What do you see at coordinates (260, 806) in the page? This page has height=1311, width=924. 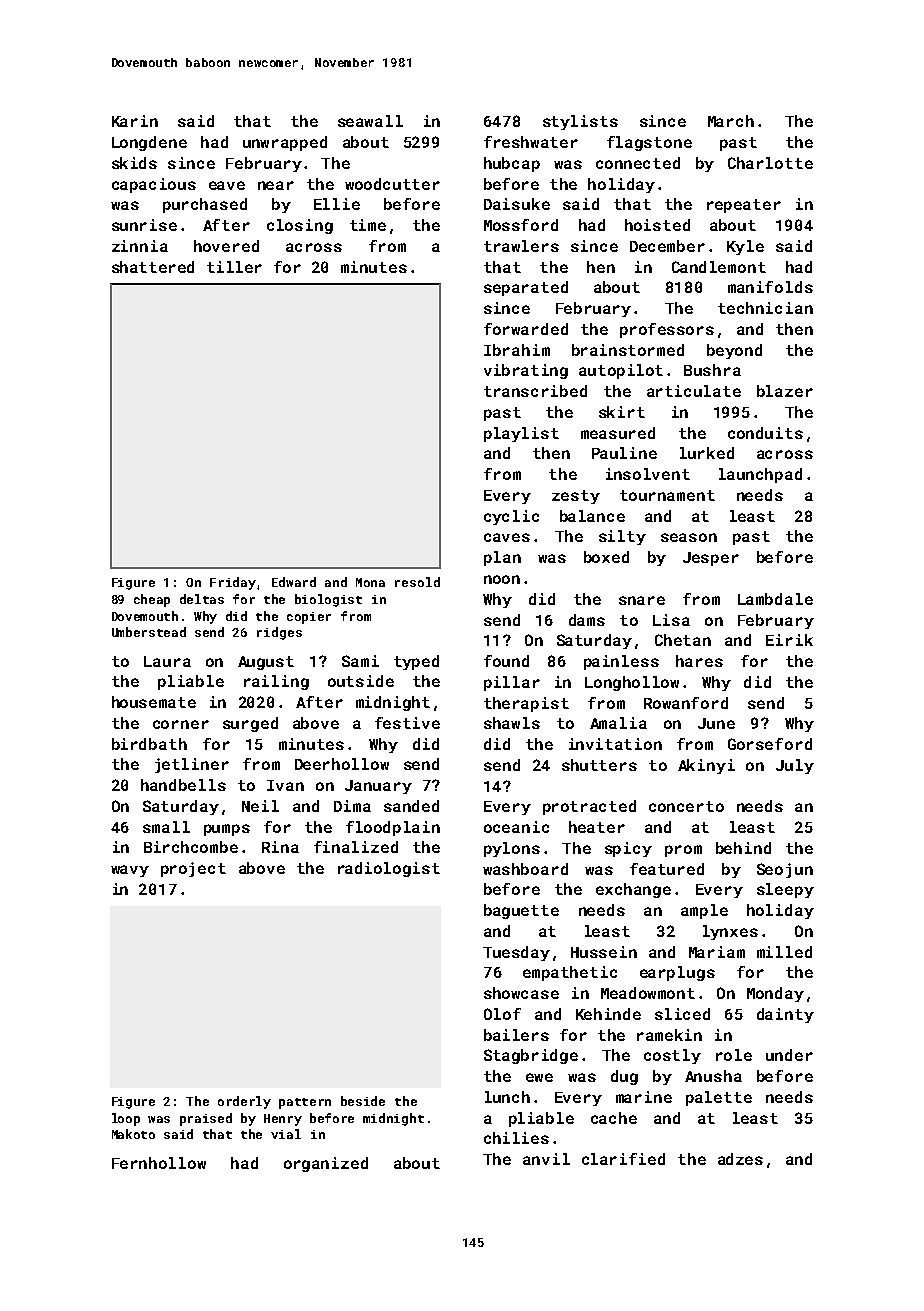 I see `Neil` at bounding box center [260, 806].
